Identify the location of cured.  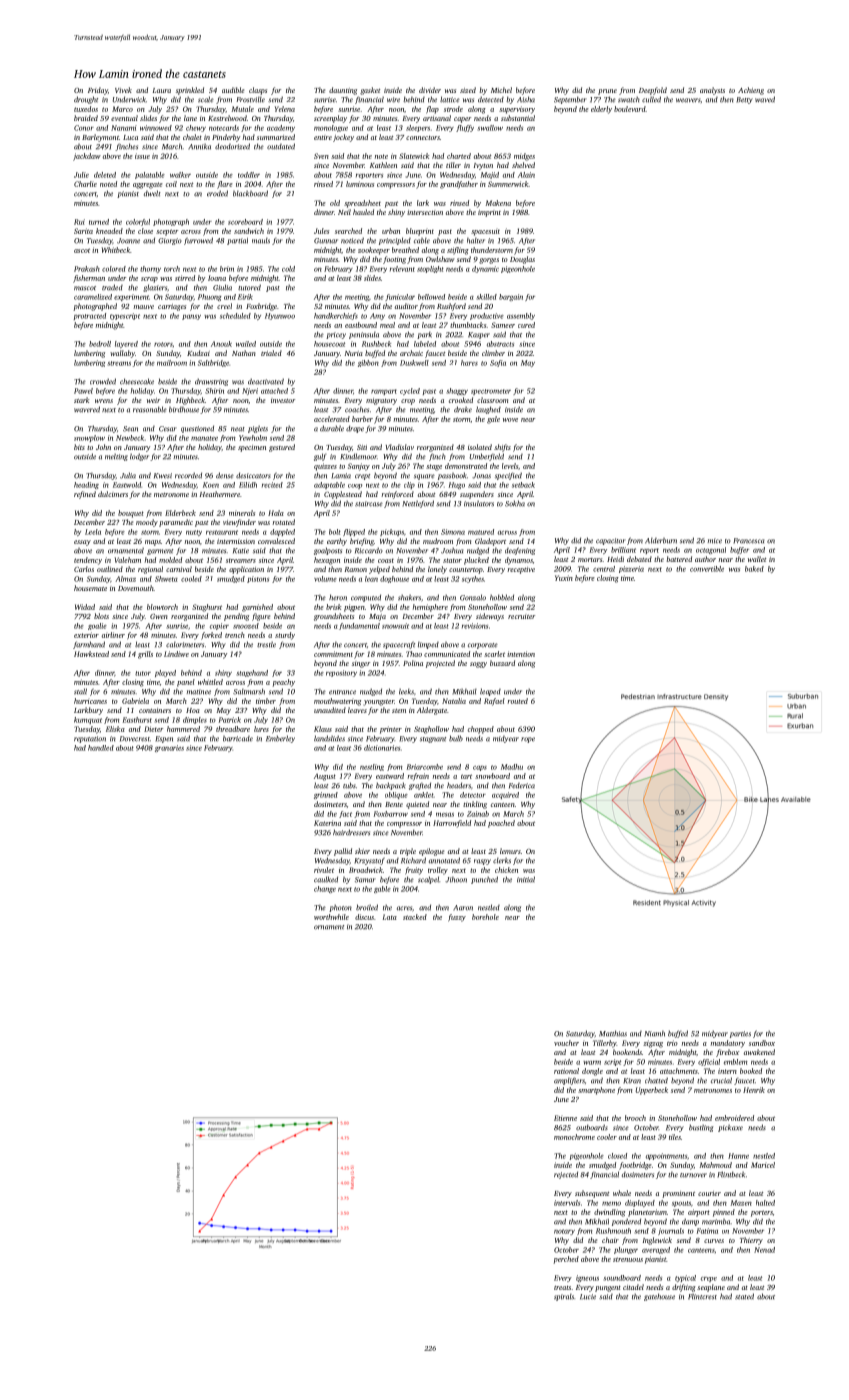
(526, 325).
